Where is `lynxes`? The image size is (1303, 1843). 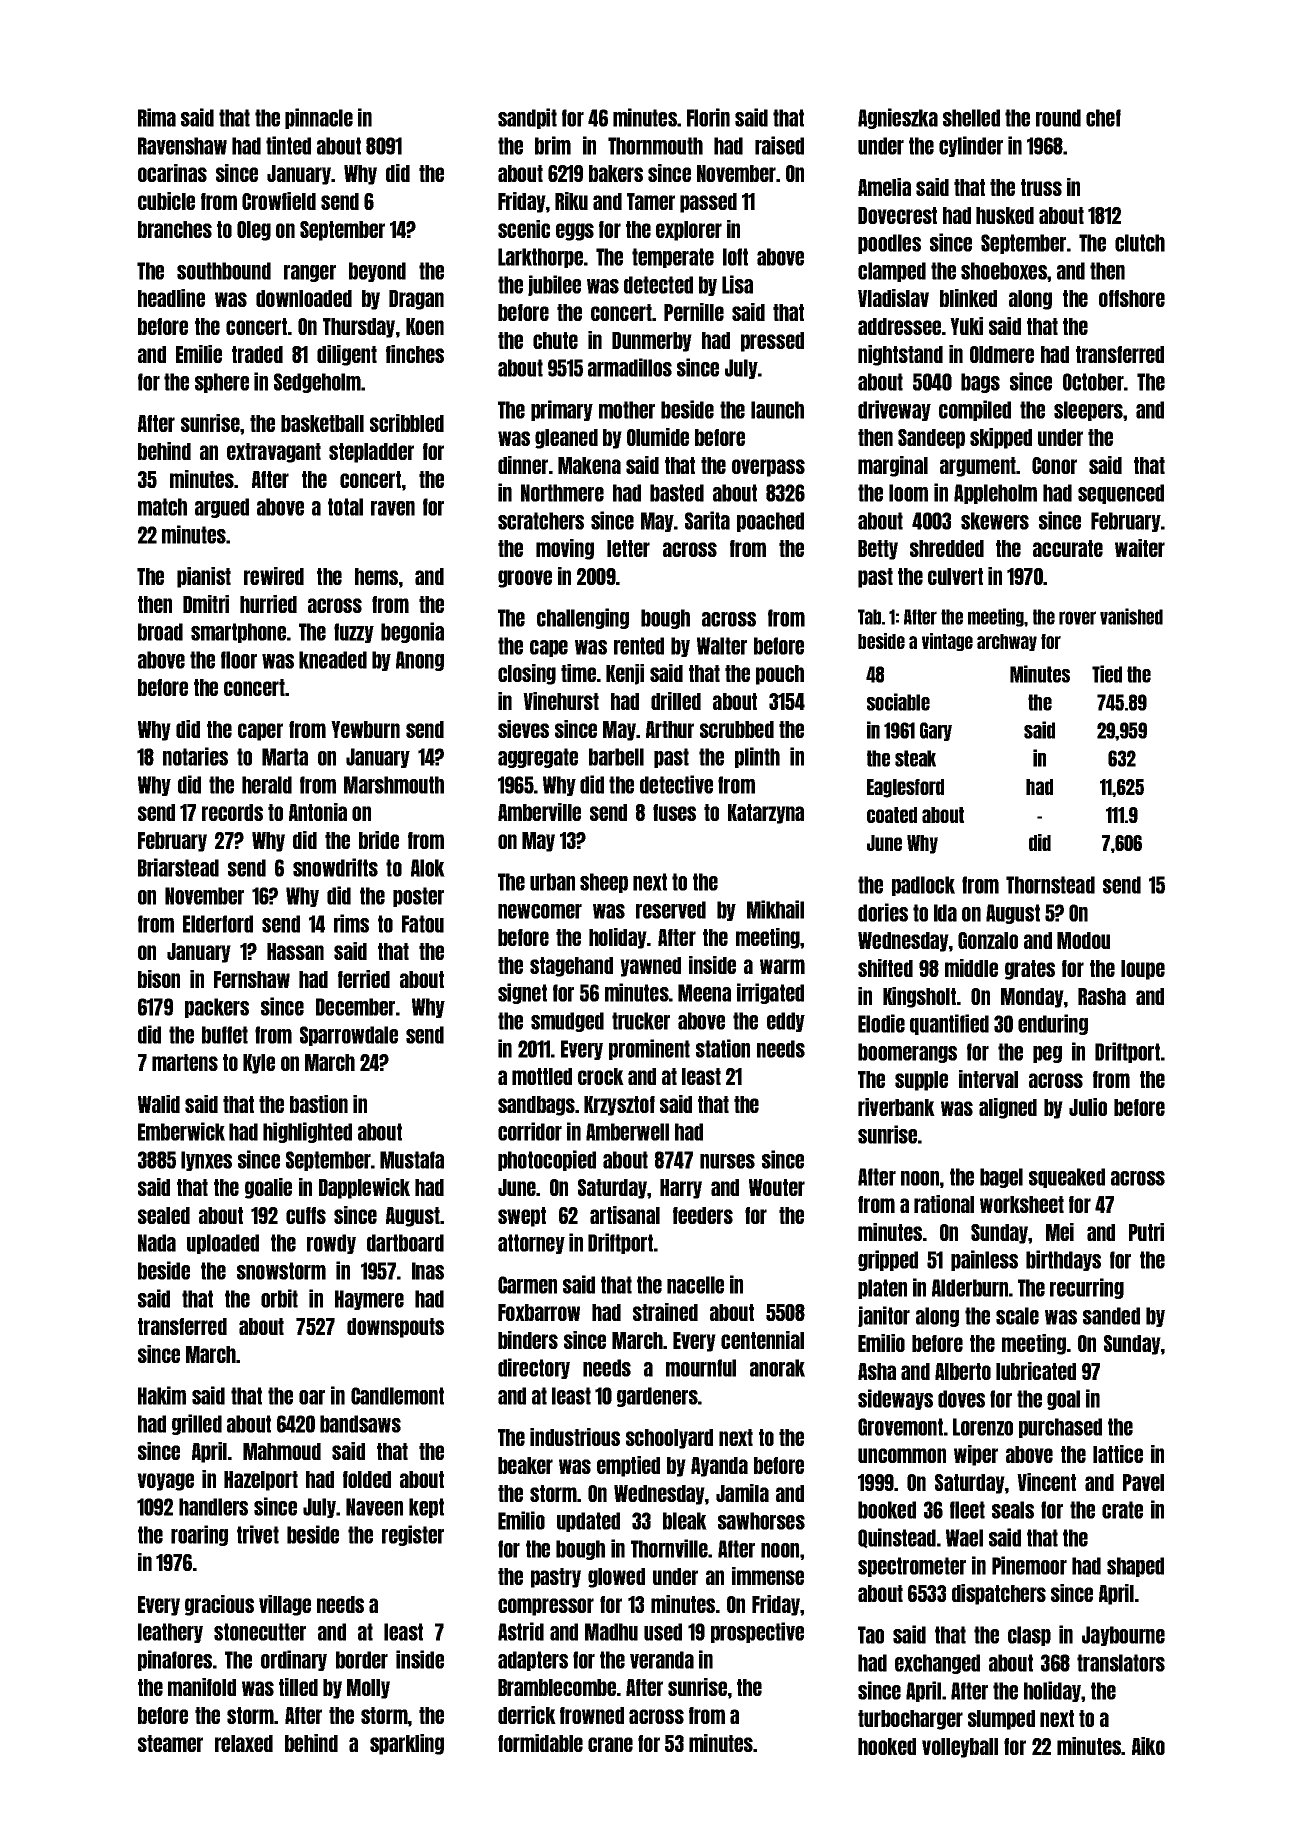
lynxes is located at coordinates (206, 1161).
